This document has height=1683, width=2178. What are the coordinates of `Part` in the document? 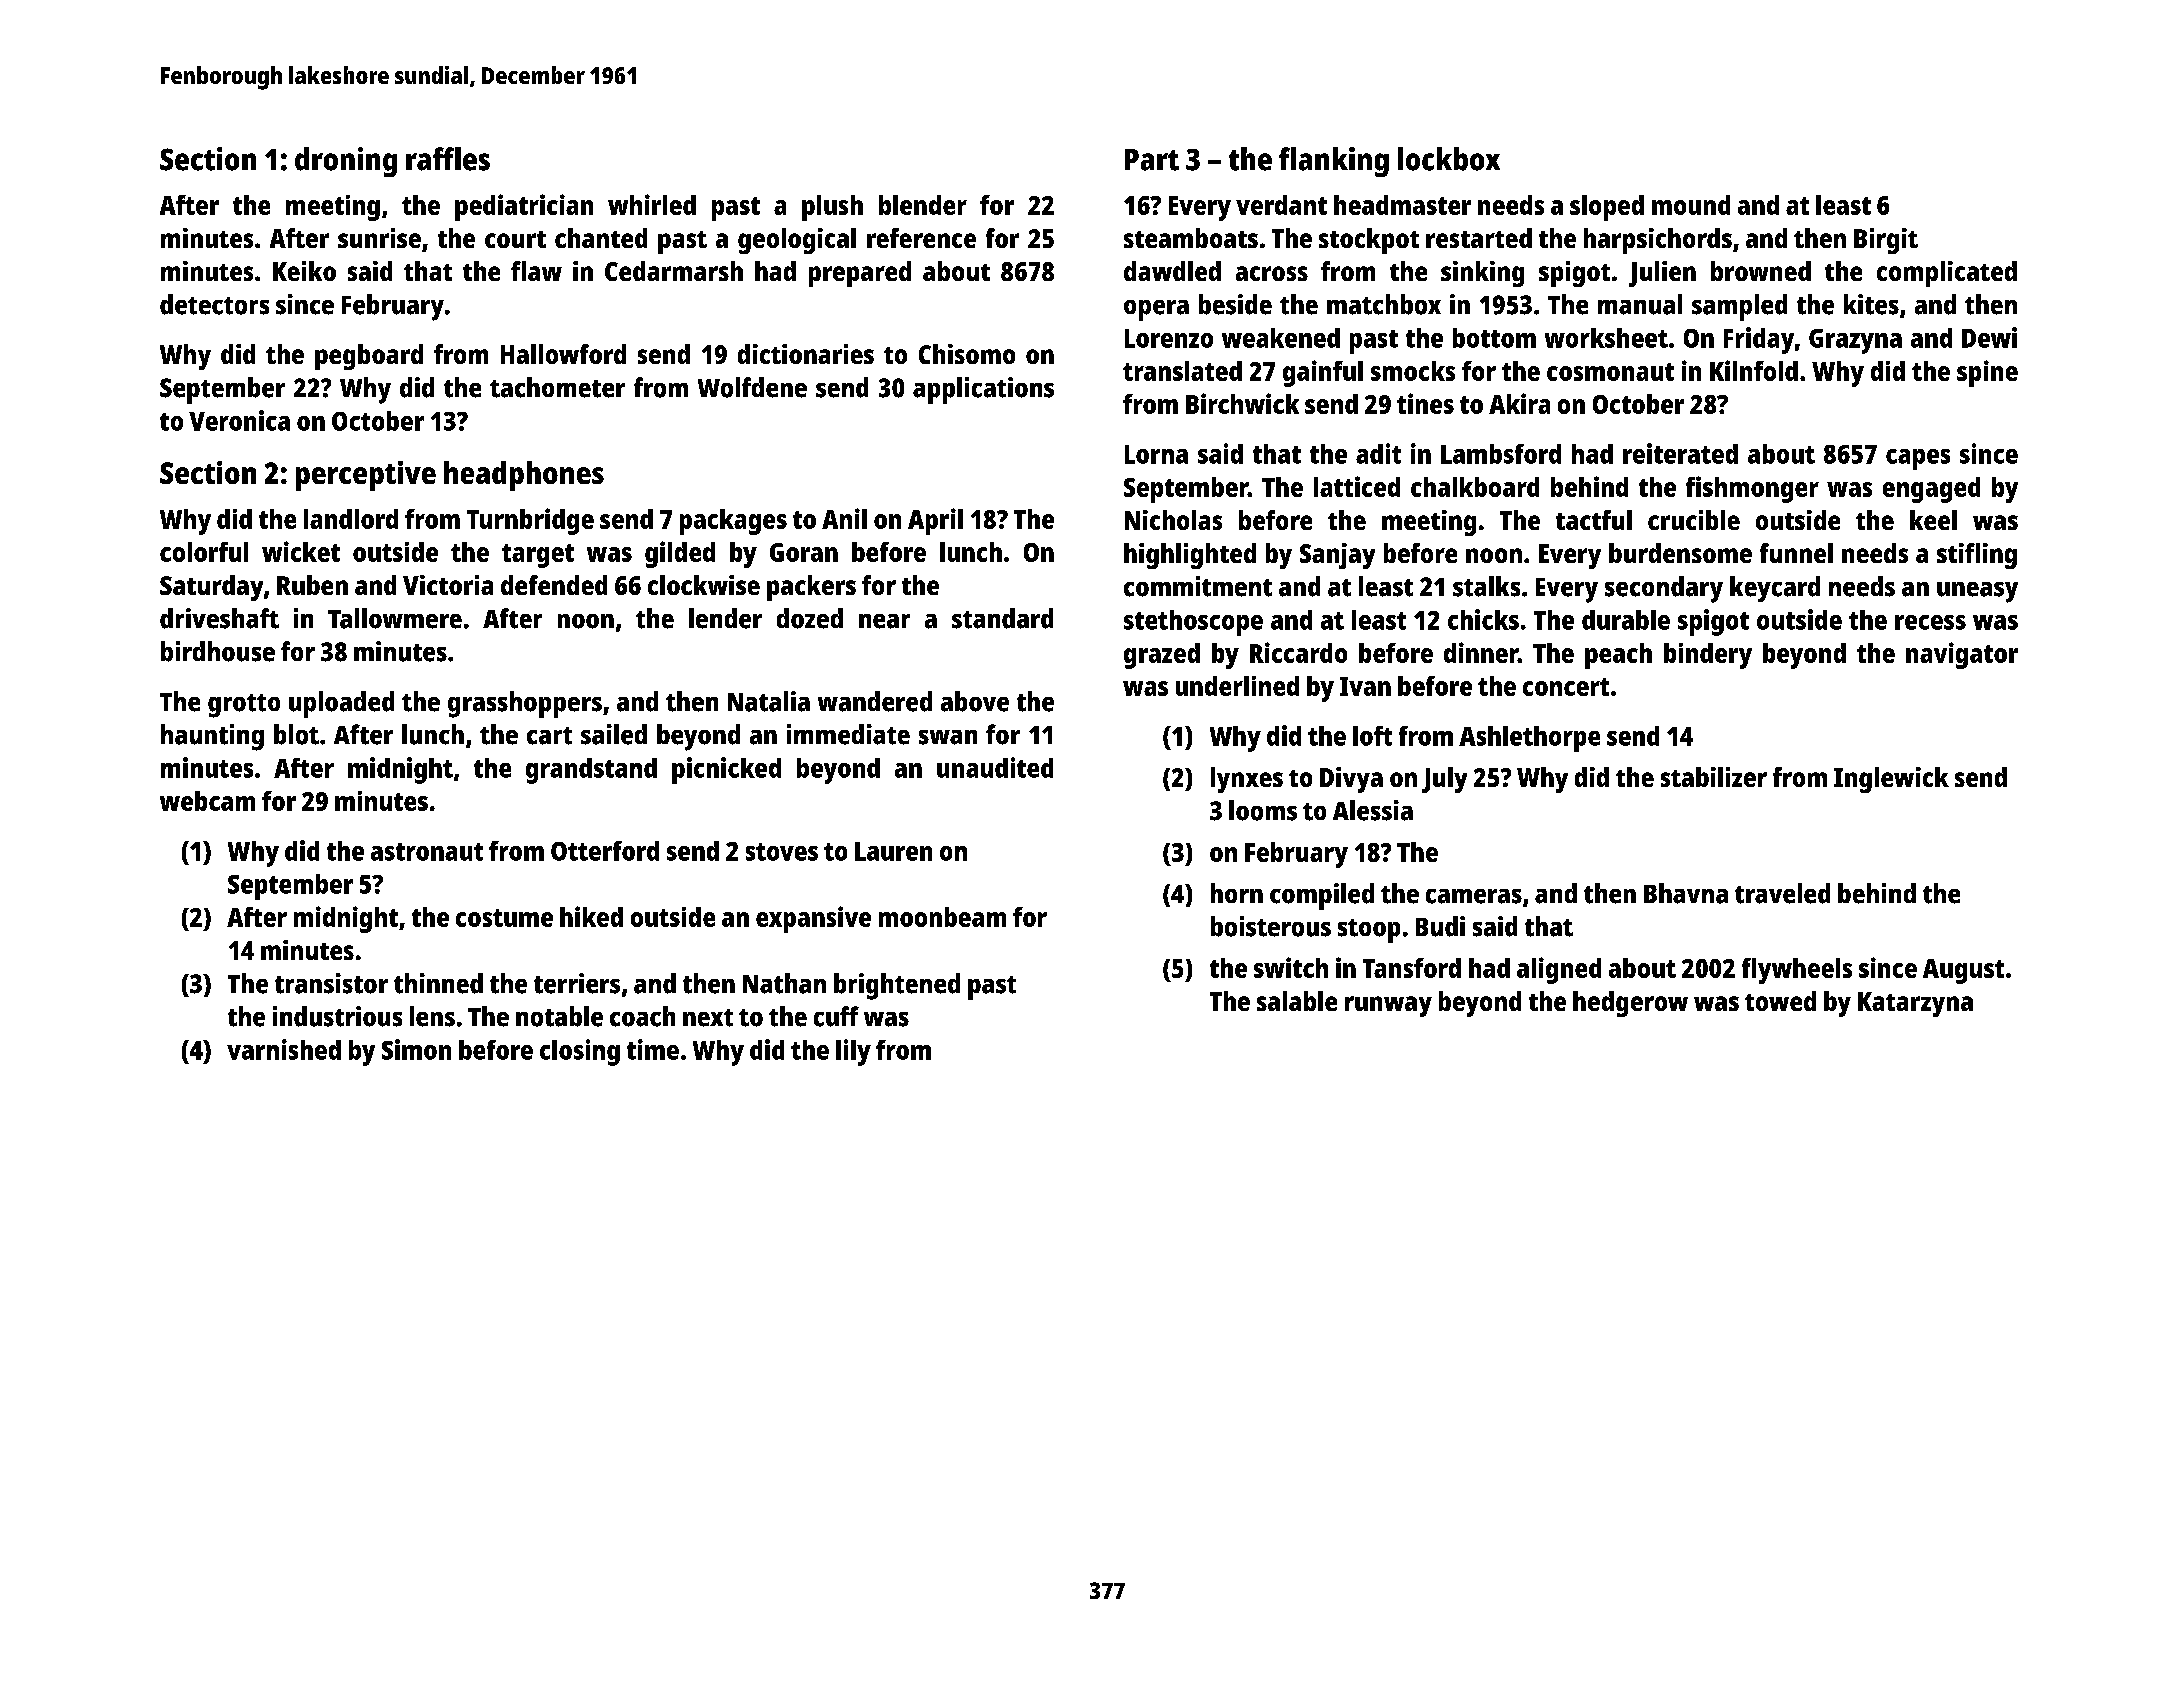 It's located at (1152, 160).
